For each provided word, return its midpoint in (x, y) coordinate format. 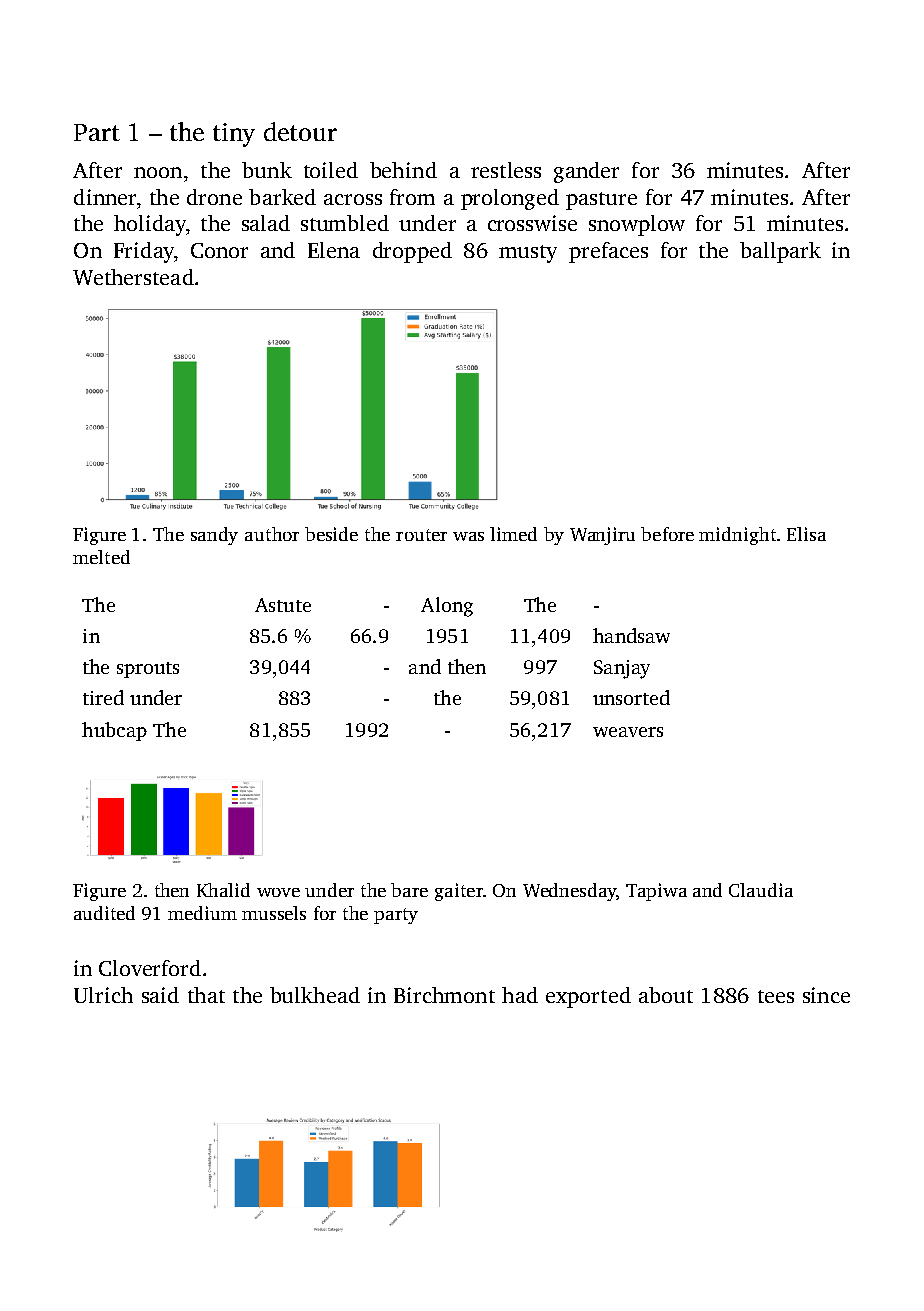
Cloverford (150, 968)
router (421, 535)
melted (101, 557)
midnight (737, 536)
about (666, 995)
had (520, 995)
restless (506, 170)
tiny (234, 135)
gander (586, 172)
